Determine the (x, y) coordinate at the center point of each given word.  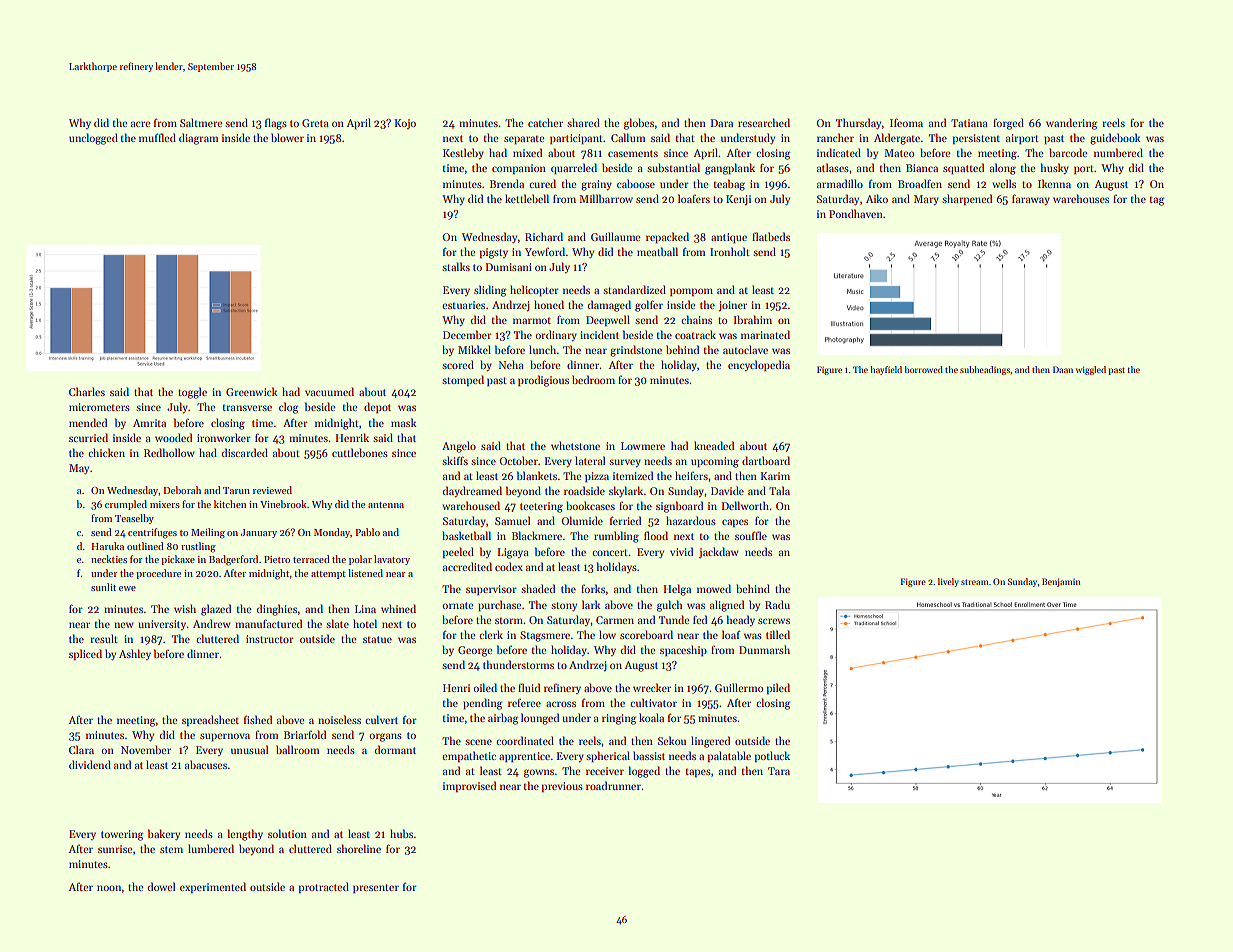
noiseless (339, 719)
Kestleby (463, 153)
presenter (376, 889)
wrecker (652, 687)
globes (639, 124)
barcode (1068, 152)
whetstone (575, 445)
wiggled (1091, 370)
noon (109, 888)
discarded (245, 452)
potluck (772, 757)
